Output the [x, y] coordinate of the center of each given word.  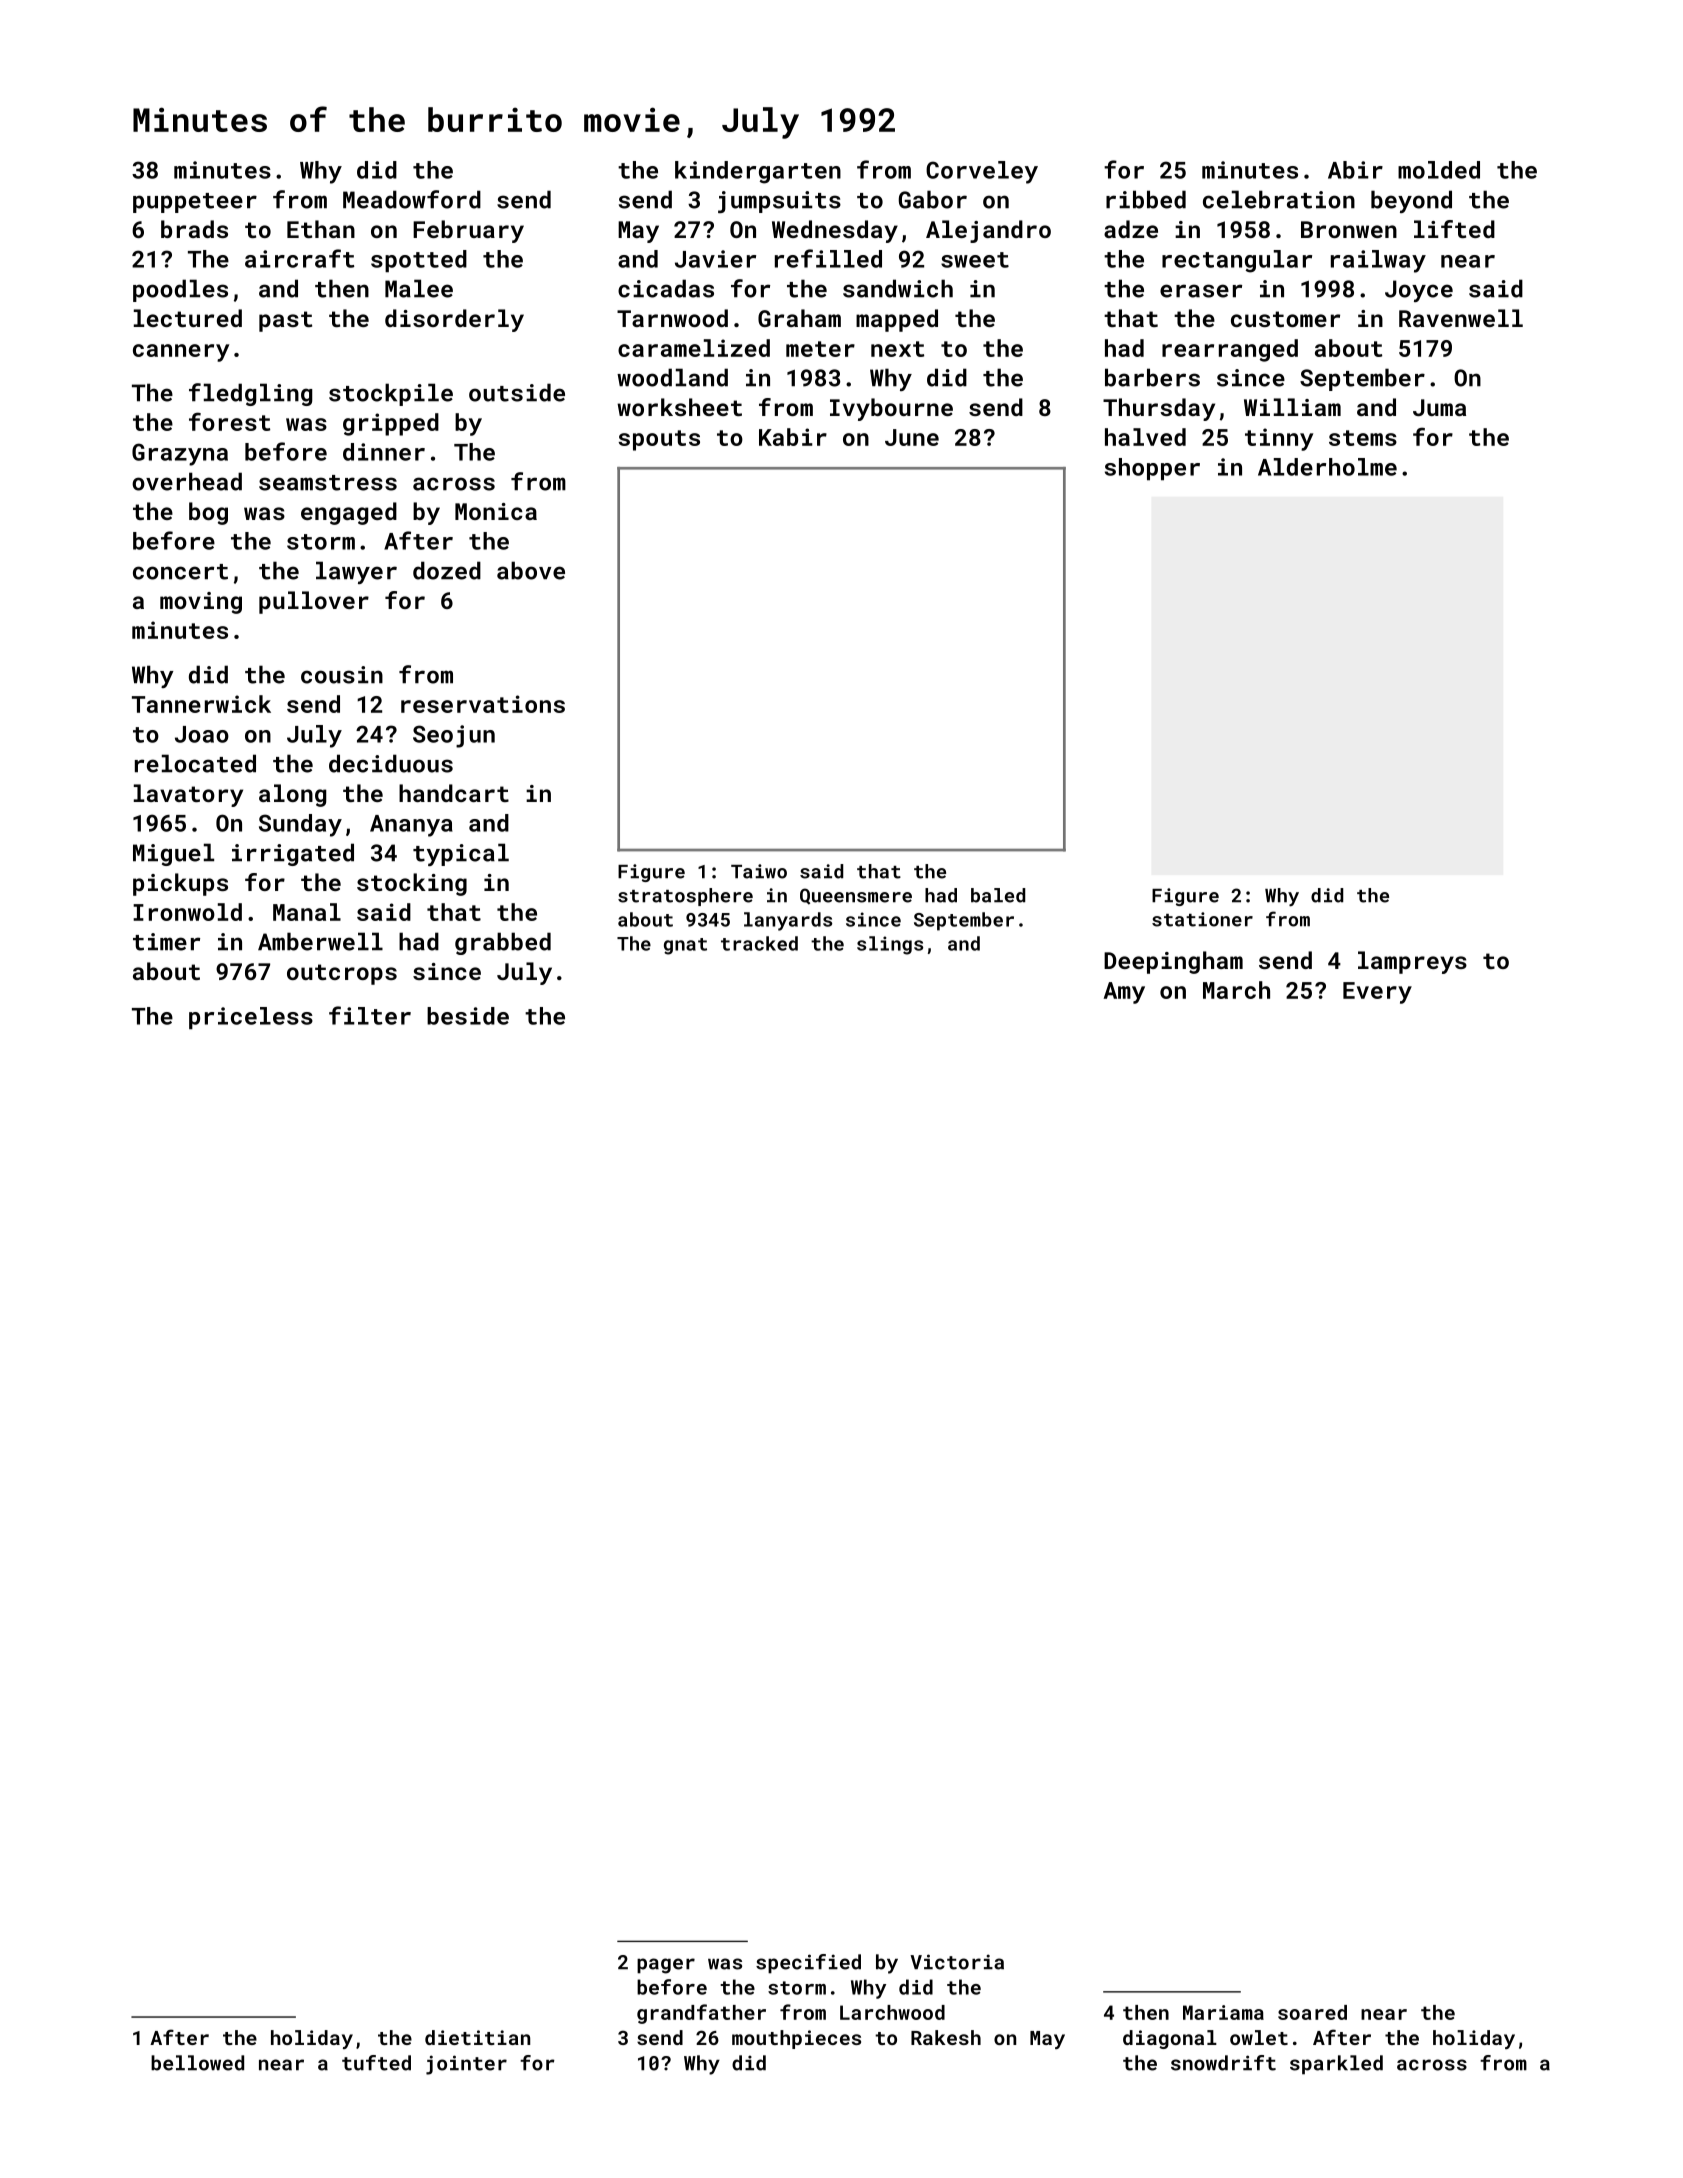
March [1236, 990]
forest [229, 421]
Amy [1124, 993]
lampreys [1412, 962]
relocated [195, 763]
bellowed [197, 2063]
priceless [251, 1018]
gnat [685, 946]
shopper [1152, 469]
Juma [1439, 407]
